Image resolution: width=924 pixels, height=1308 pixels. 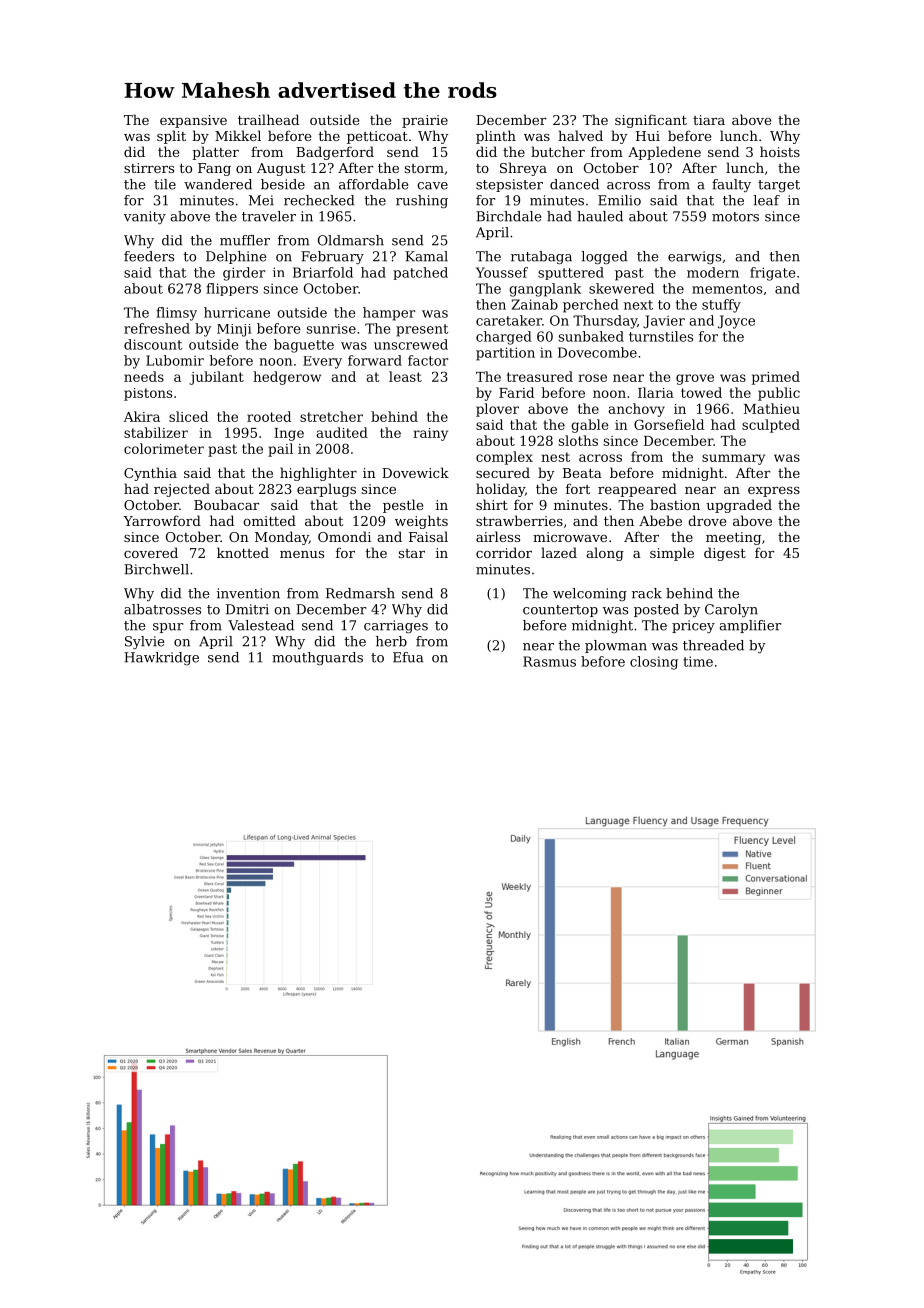 I want to click on faulty, so click(x=731, y=185).
